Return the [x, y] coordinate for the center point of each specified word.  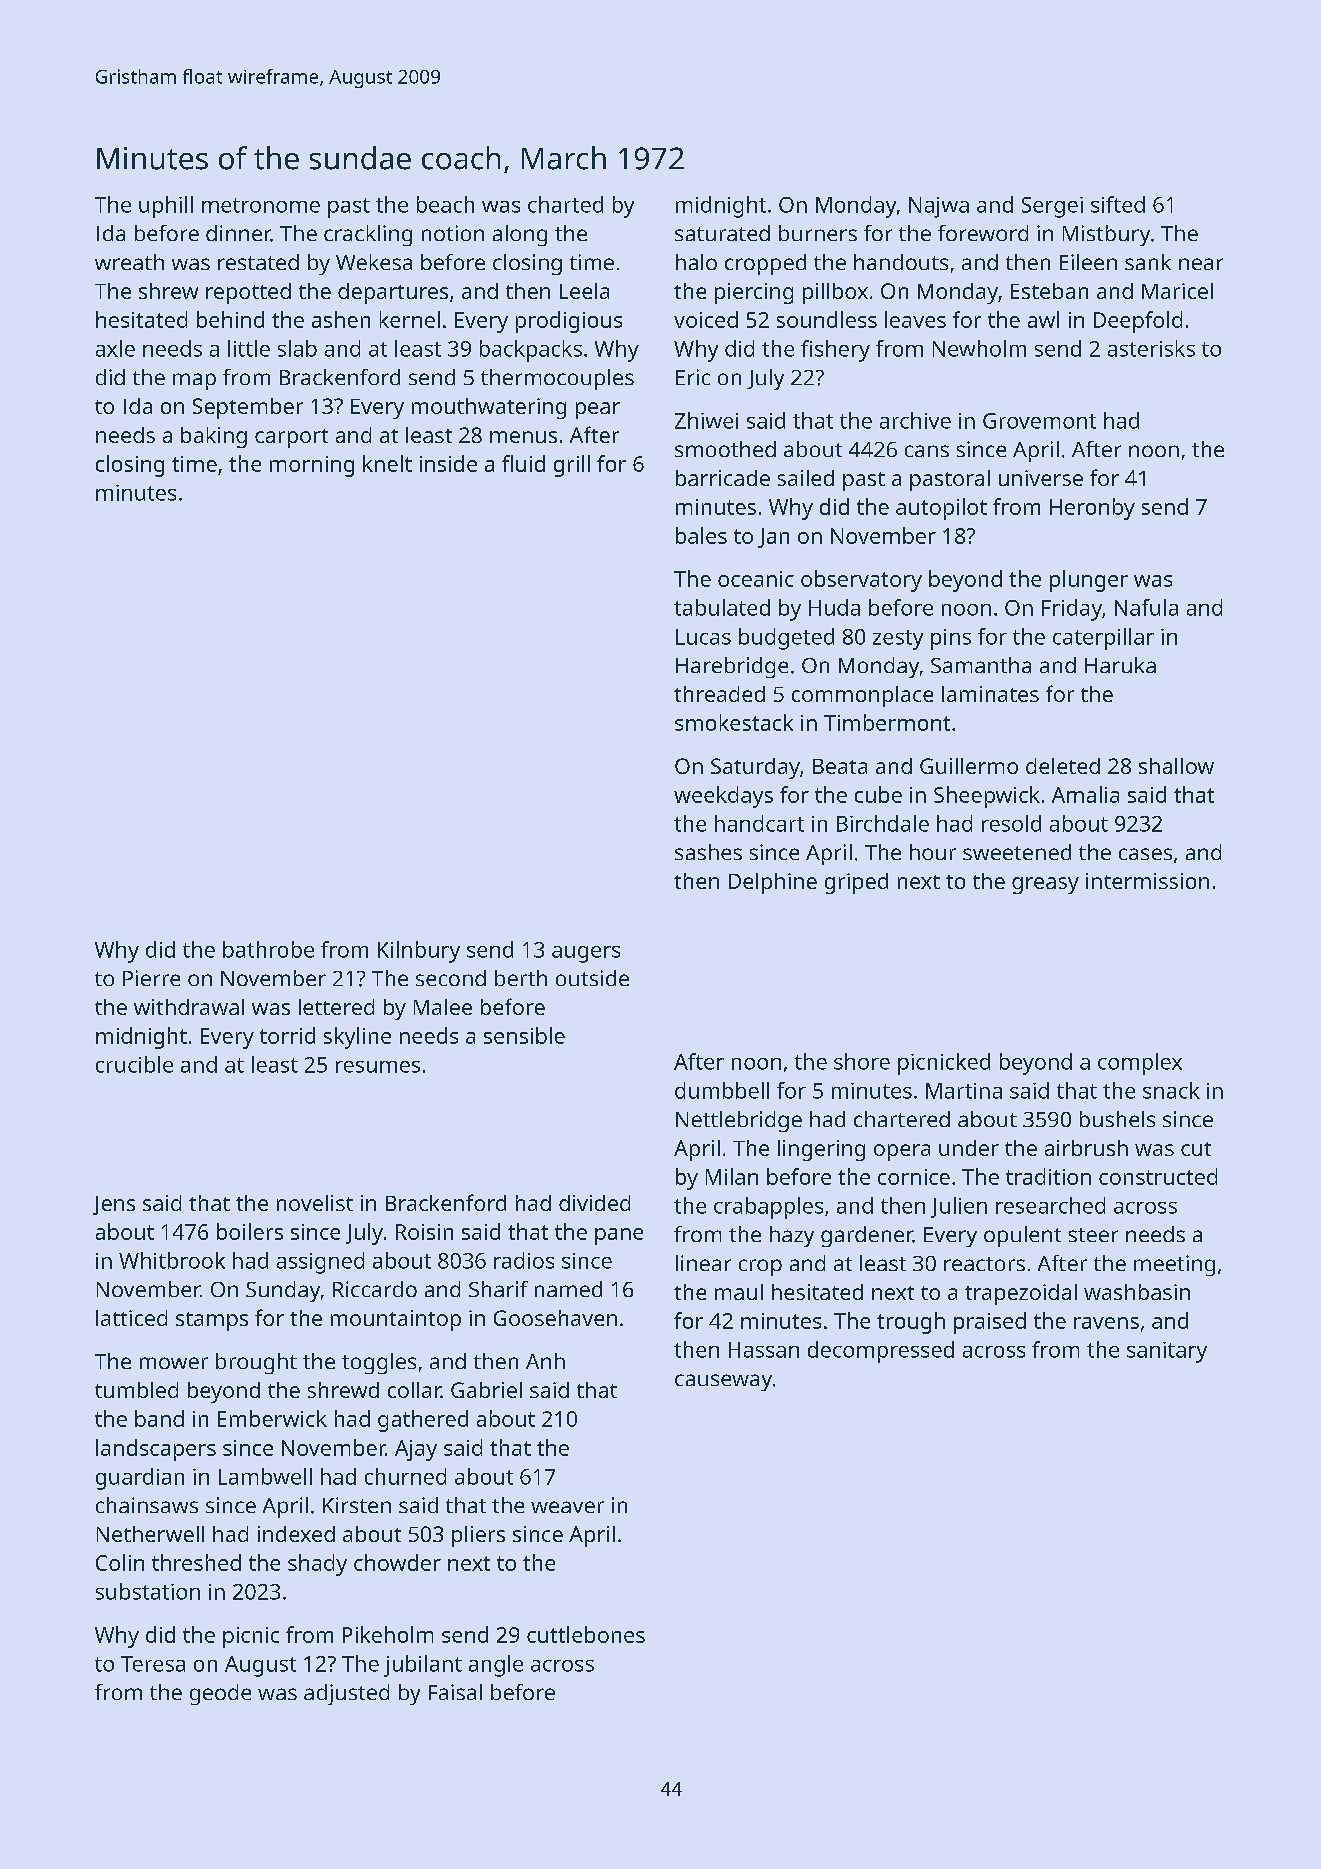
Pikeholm [388, 1634]
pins [951, 639]
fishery [835, 351]
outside [592, 978]
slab [297, 348]
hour [933, 852]
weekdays [723, 797]
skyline [357, 1038]
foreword [983, 233]
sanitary [1167, 1352]
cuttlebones [586, 1634]
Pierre [151, 978]
